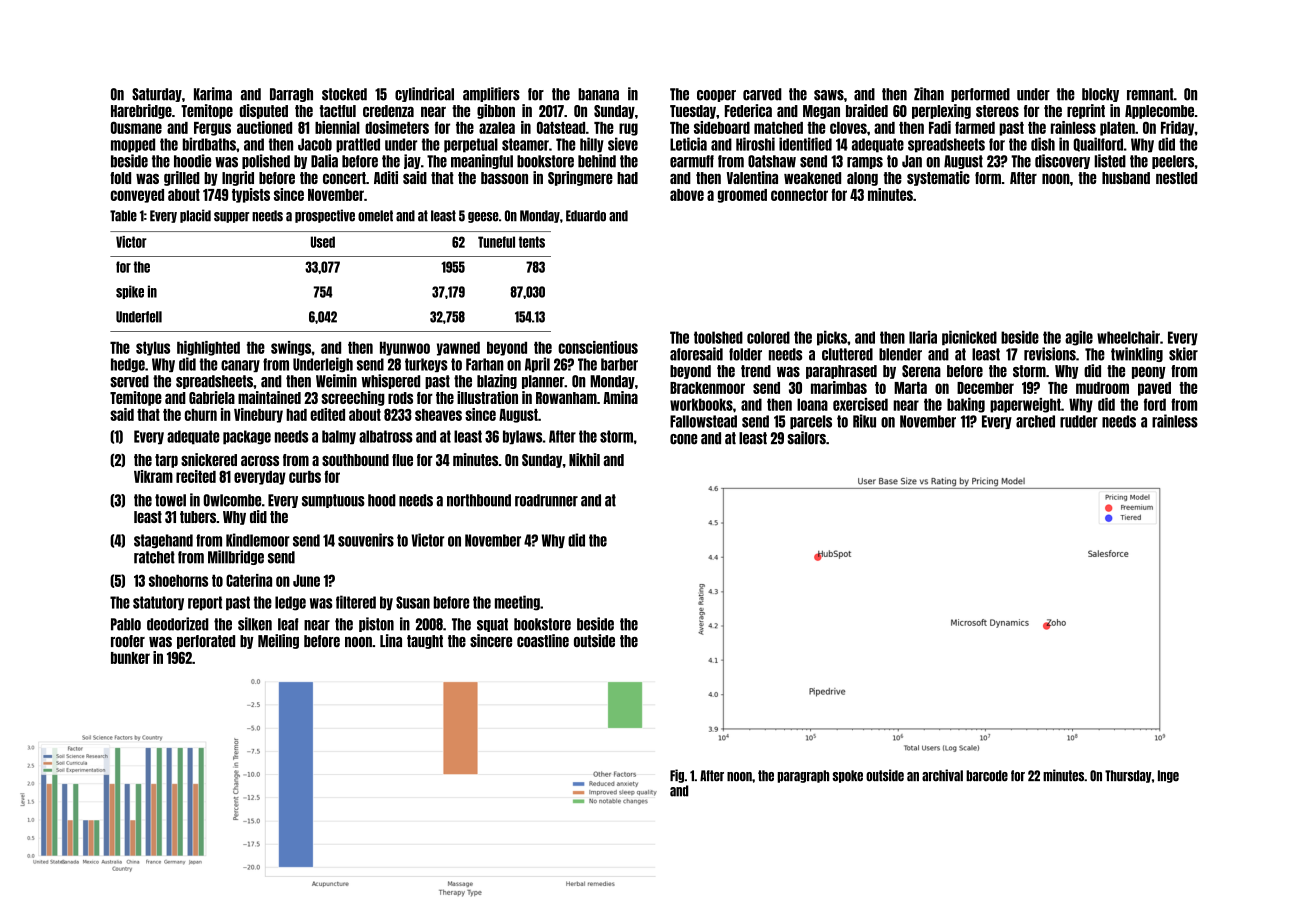 The image size is (1308, 924). I want to click on nestled, so click(1176, 178).
